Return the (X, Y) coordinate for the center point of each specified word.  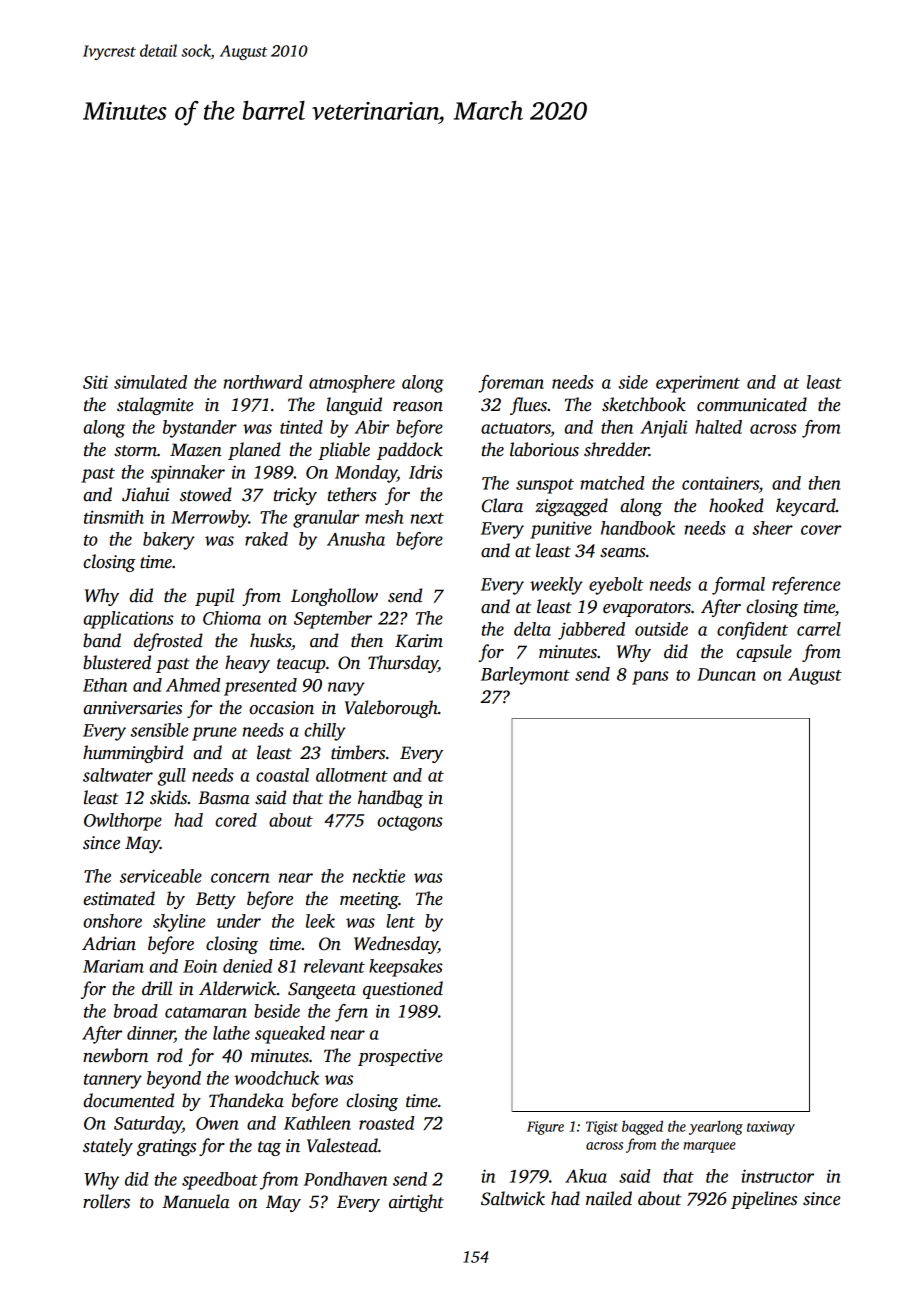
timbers (358, 752)
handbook (638, 528)
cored (236, 820)
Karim (419, 641)
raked (266, 539)
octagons (410, 823)
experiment (698, 384)
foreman (511, 384)
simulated (150, 382)
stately (108, 1147)
